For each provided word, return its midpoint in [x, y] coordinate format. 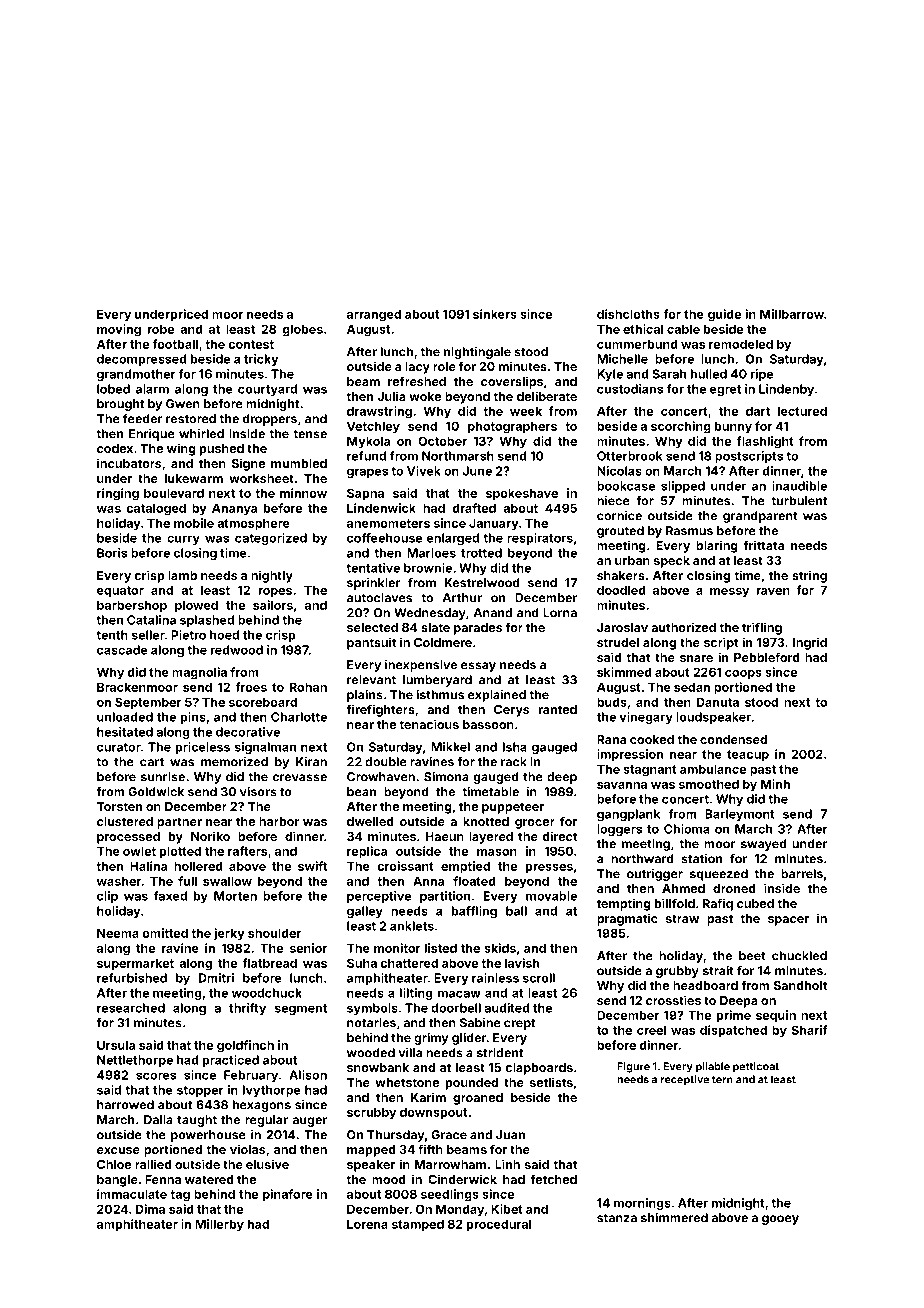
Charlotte [299, 717]
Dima [150, 1209]
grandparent [760, 517]
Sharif [809, 1030]
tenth [112, 635]
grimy [431, 1039]
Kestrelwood [482, 583]
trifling [762, 628]
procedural [499, 1225]
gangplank [628, 815]
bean [361, 792]
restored [191, 419]
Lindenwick [381, 508]
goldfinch [245, 1046]
